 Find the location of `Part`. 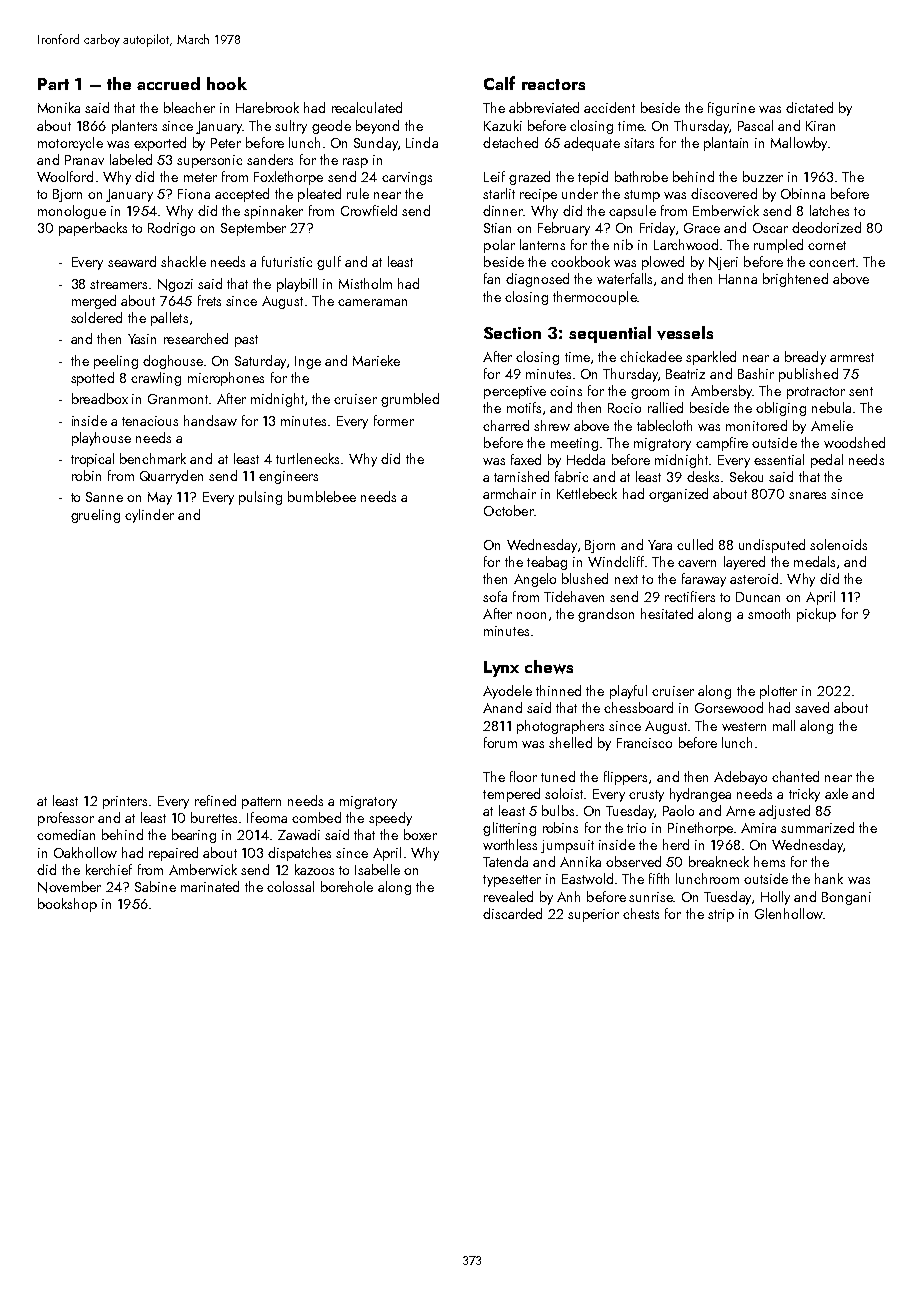

Part is located at coordinates (53, 84).
